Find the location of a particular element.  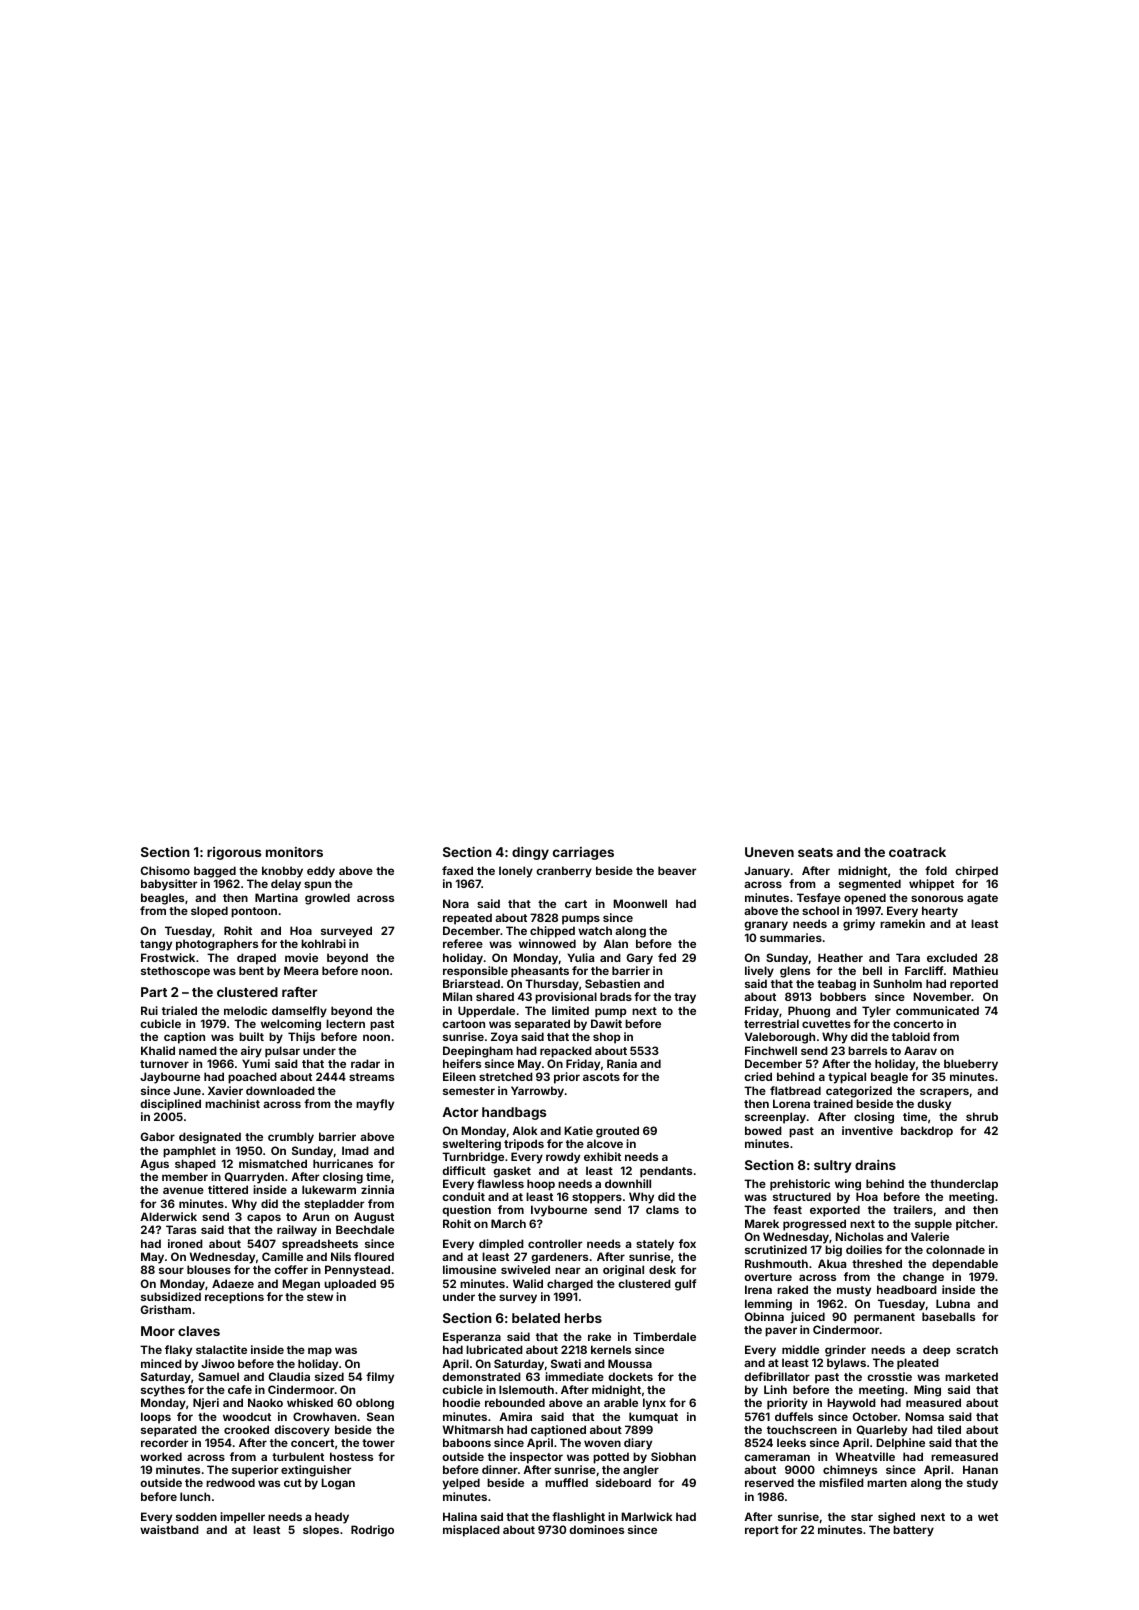

pulsar is located at coordinates (282, 1052).
